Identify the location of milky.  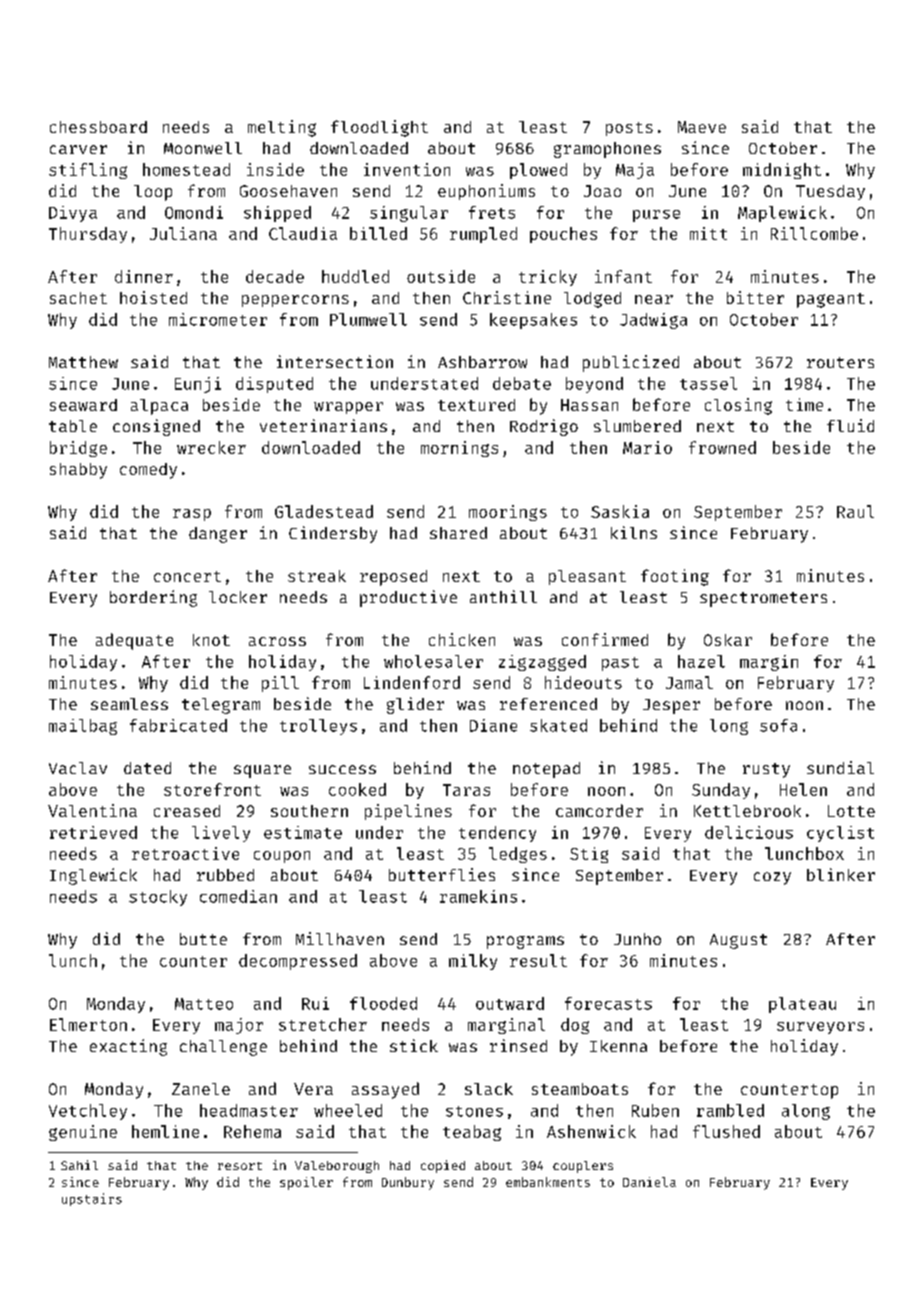
(473, 962).
